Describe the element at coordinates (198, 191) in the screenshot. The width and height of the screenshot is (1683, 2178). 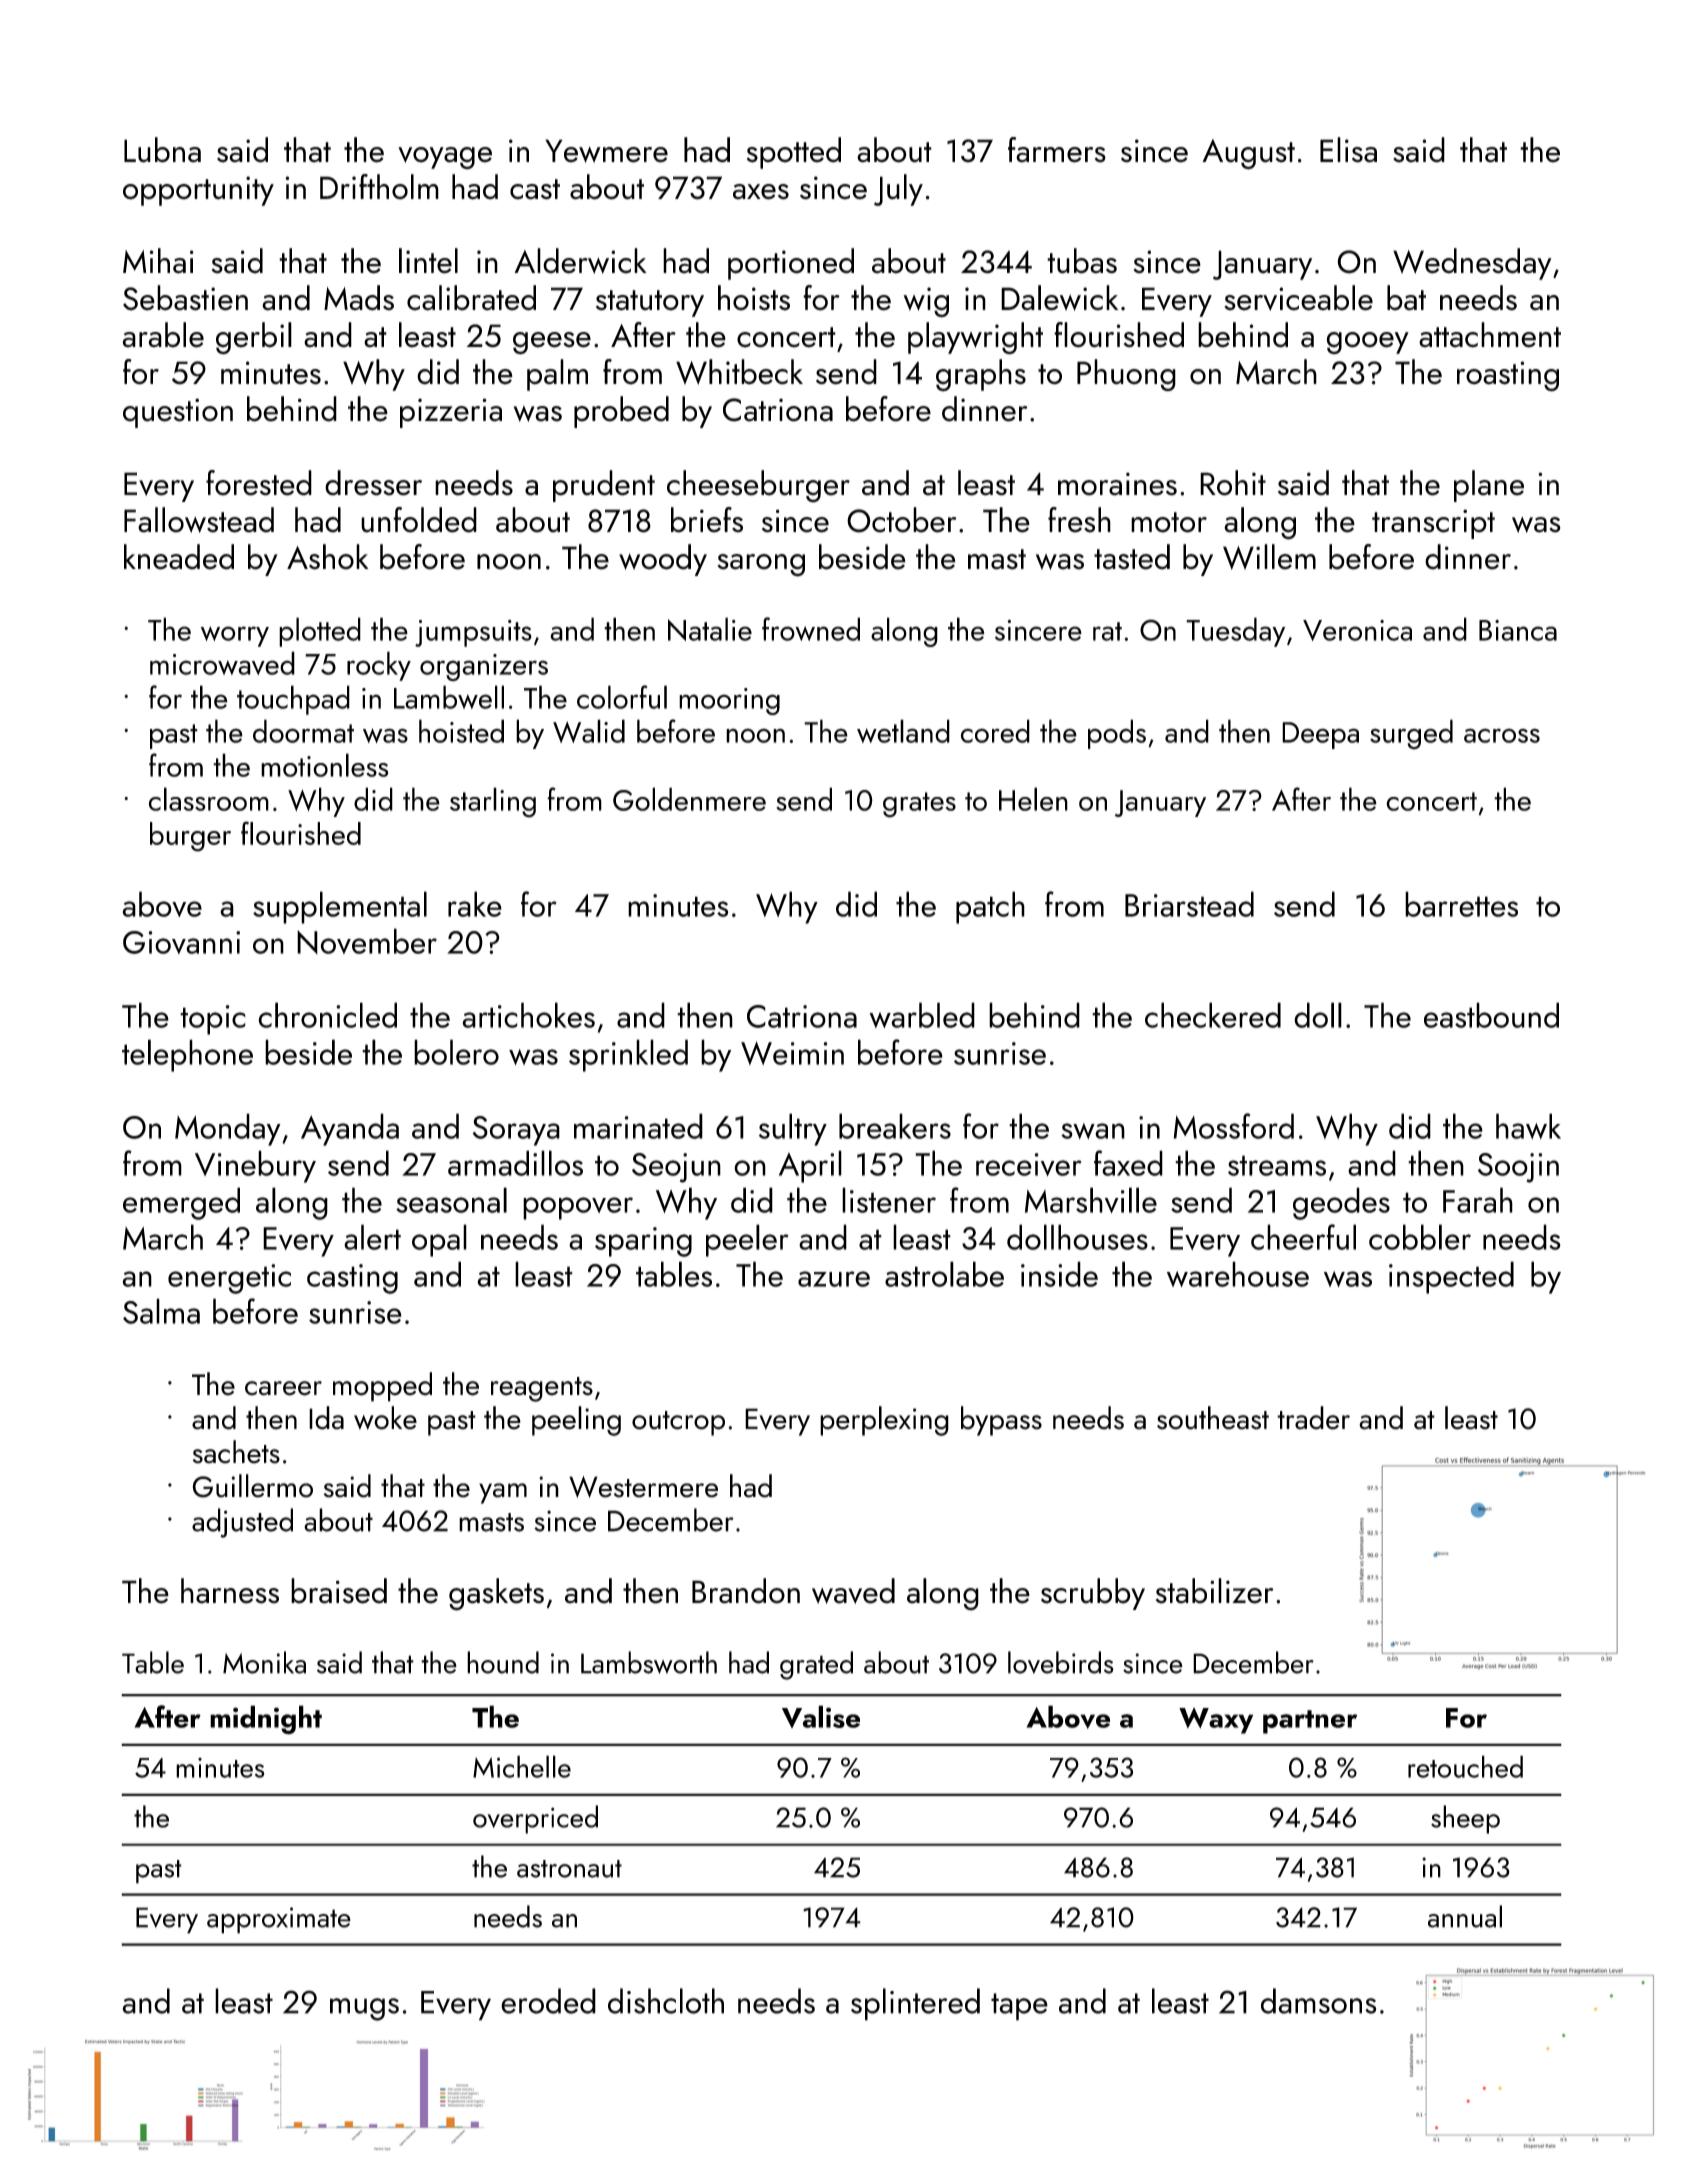
I see `opportunity` at that location.
